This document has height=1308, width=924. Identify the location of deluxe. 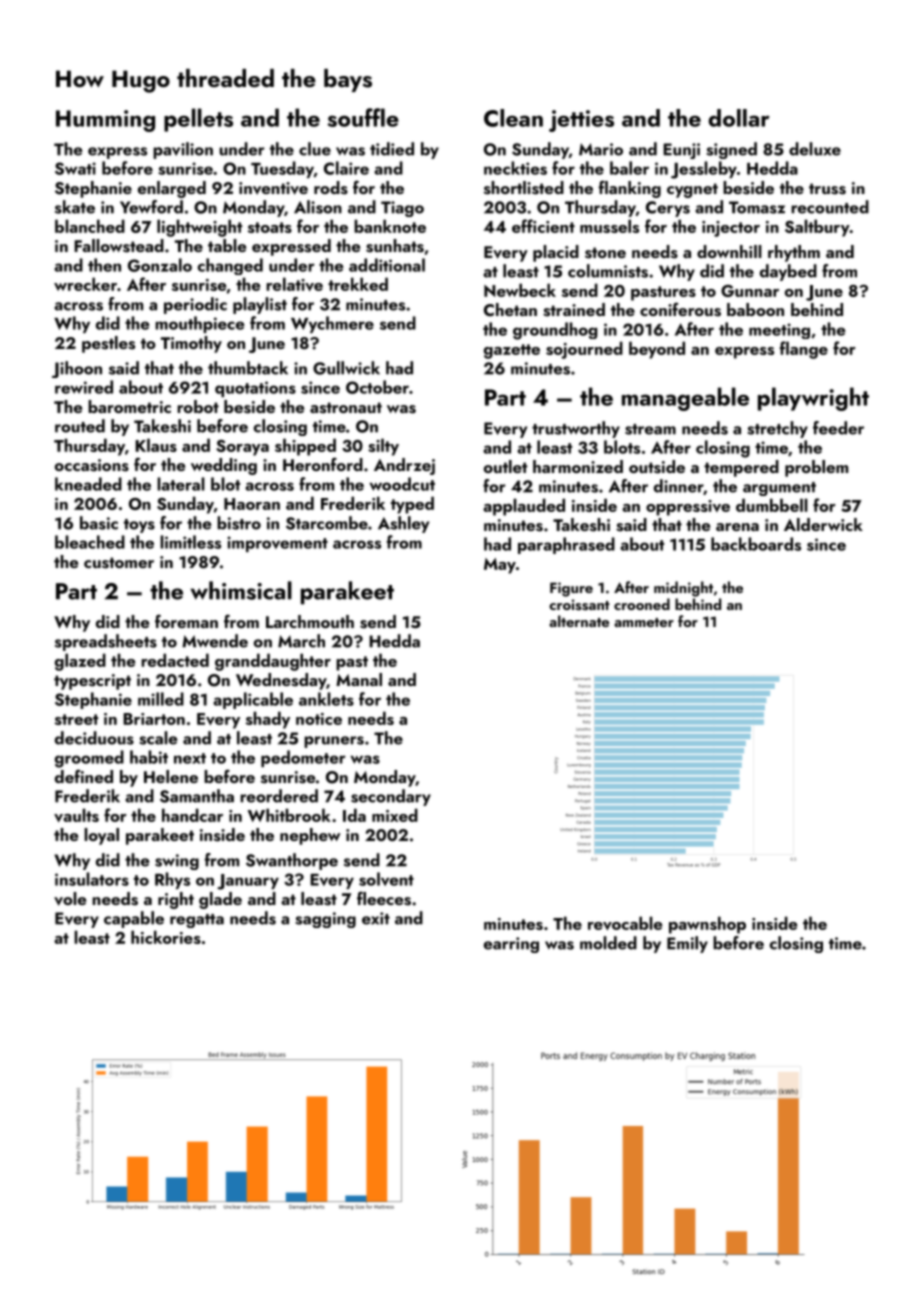
(815, 149).
